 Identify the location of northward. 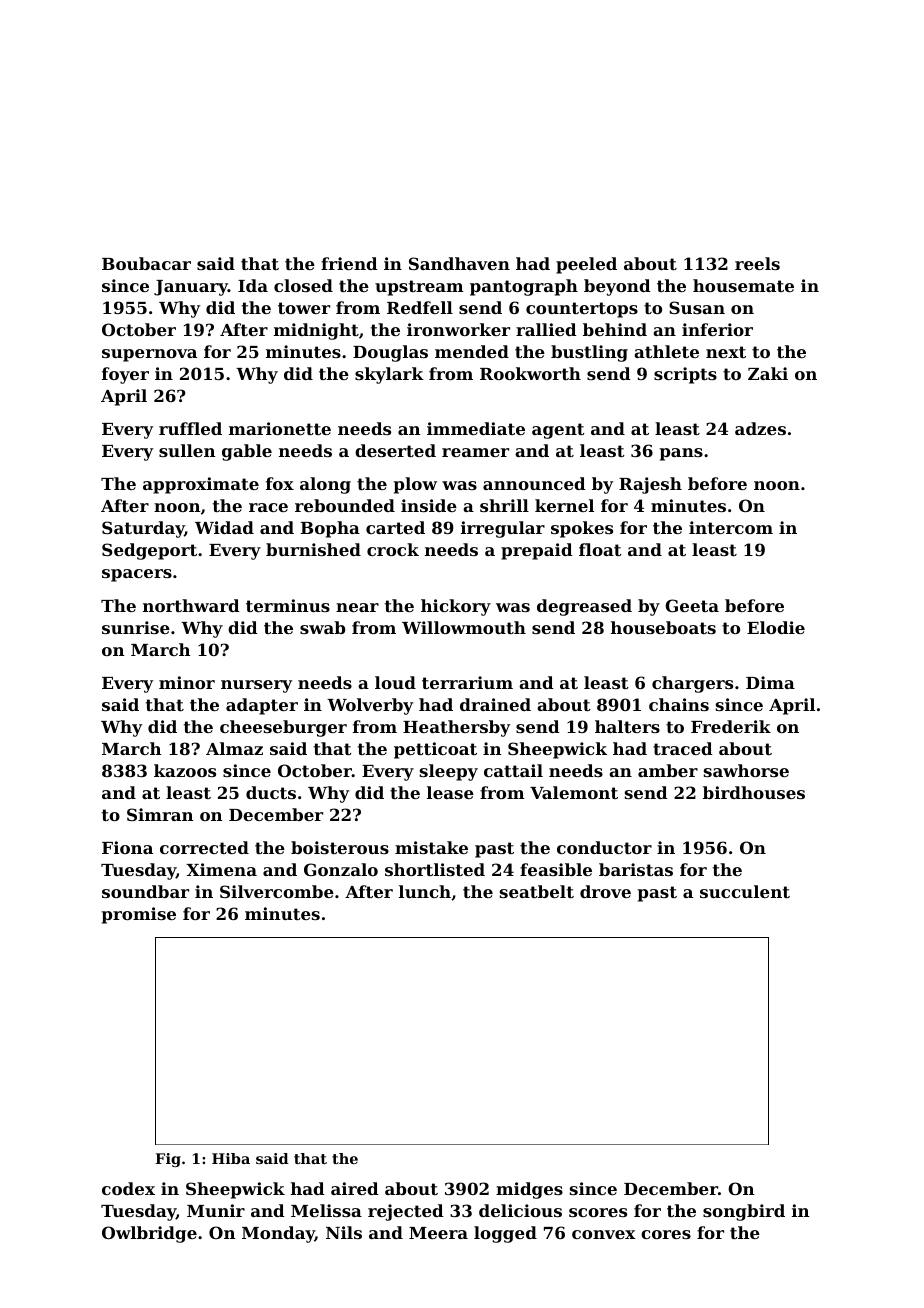
(191, 605).
